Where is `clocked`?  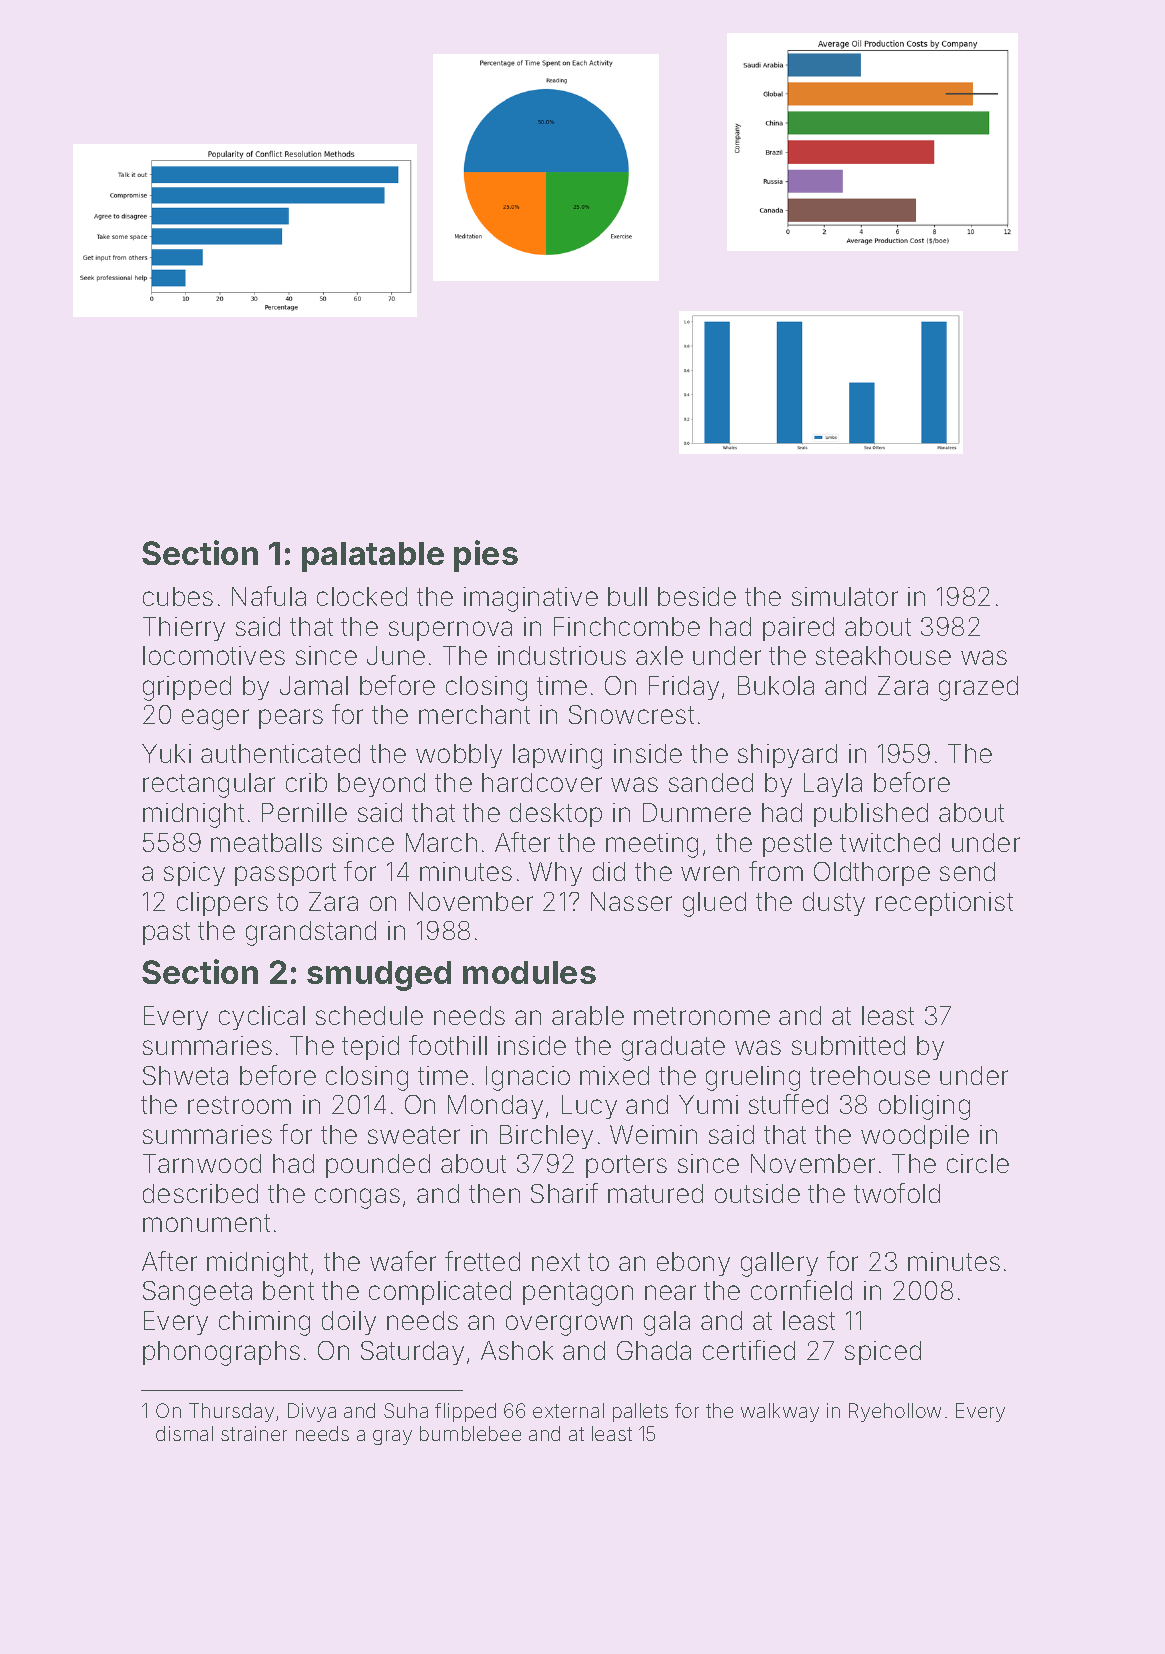
clocked is located at coordinates (362, 596).
